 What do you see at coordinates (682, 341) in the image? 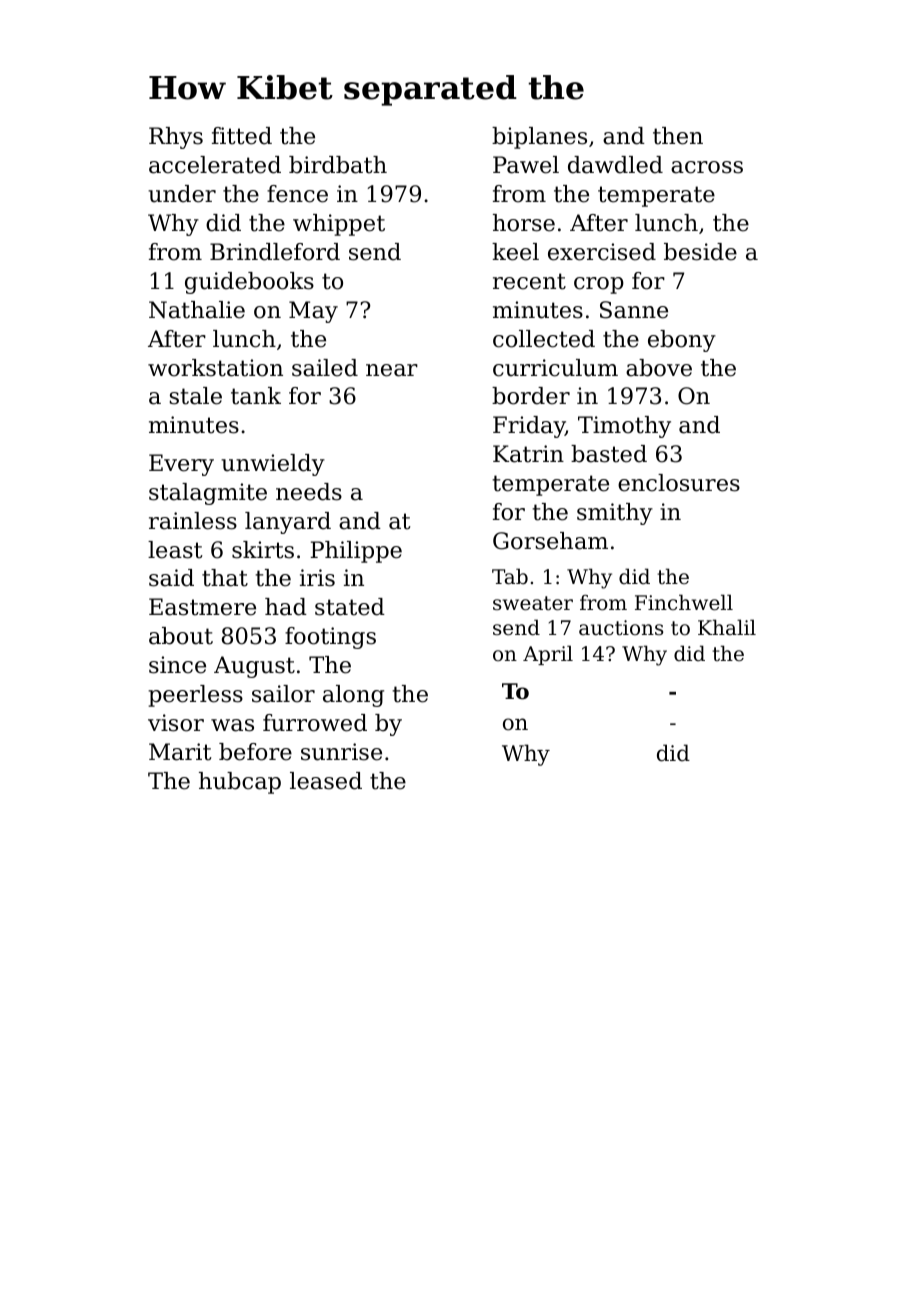
I see `ebony` at bounding box center [682, 341].
